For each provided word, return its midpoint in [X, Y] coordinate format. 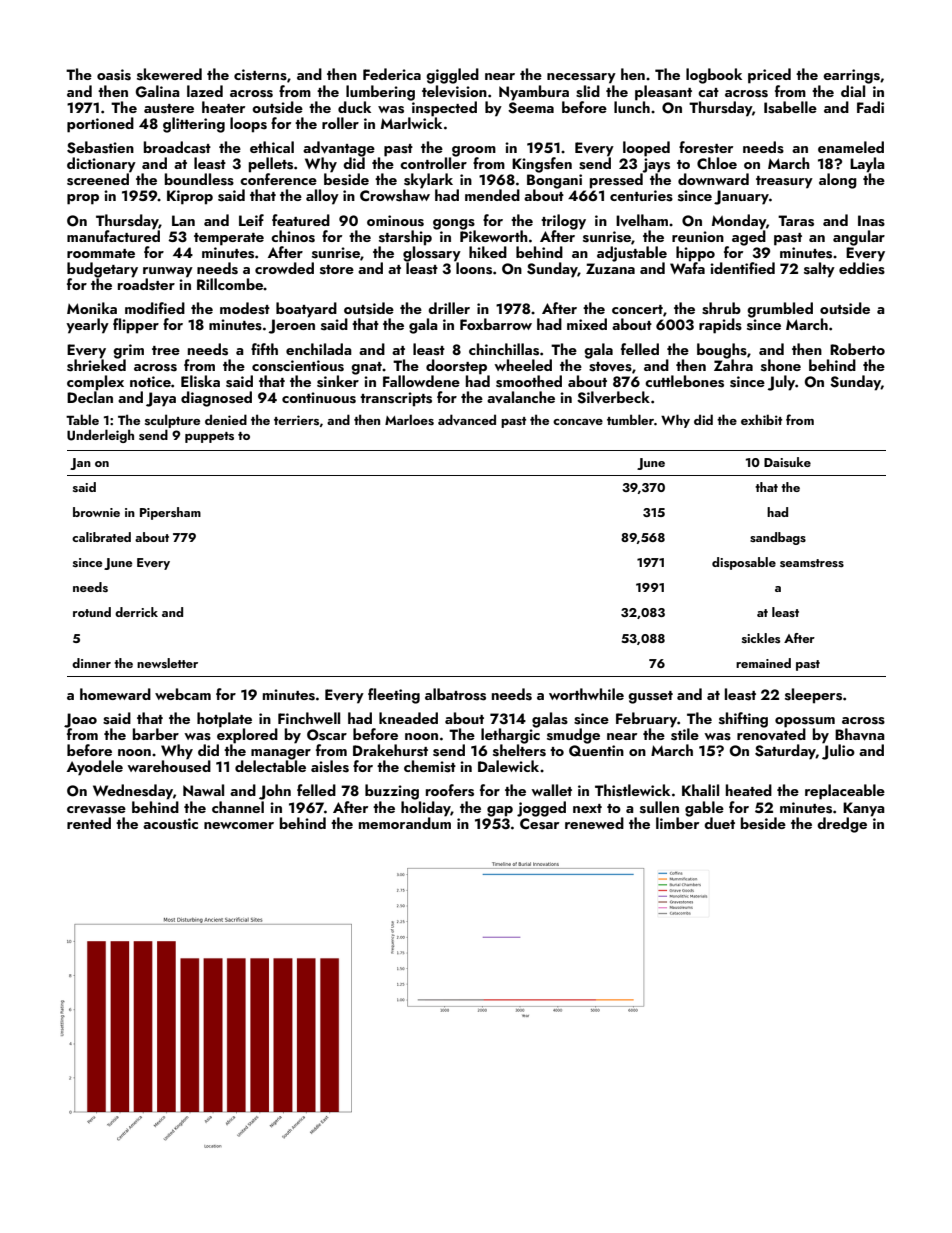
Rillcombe [230, 284]
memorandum [405, 822]
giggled [452, 76]
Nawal [203, 790]
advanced [467, 419]
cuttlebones [684, 381]
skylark [428, 181]
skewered [169, 74]
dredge [842, 825]
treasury [784, 182]
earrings [851, 76]
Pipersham [170, 513]
